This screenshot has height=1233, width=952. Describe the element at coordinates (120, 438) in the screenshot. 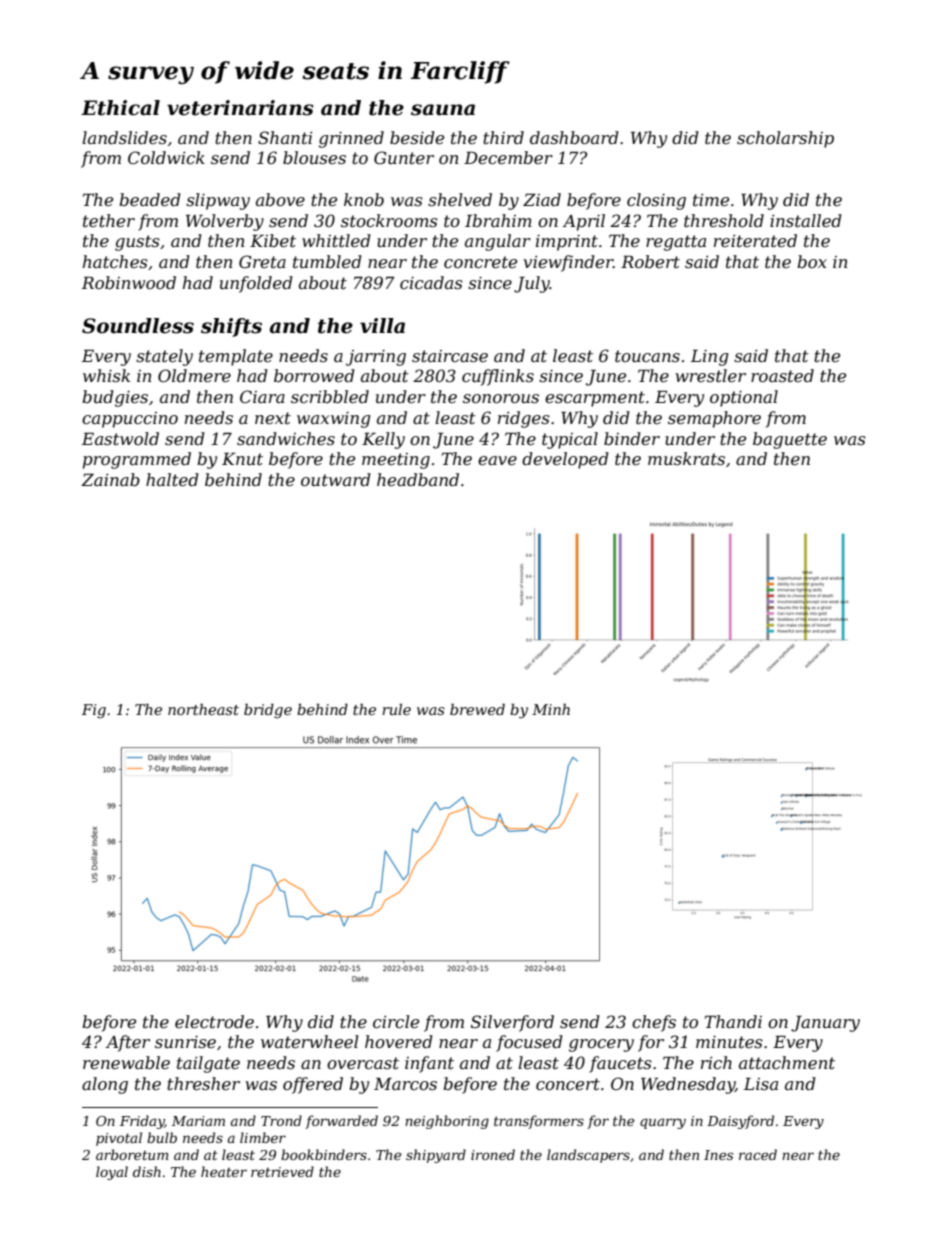

I see `Eastwold` at that location.
